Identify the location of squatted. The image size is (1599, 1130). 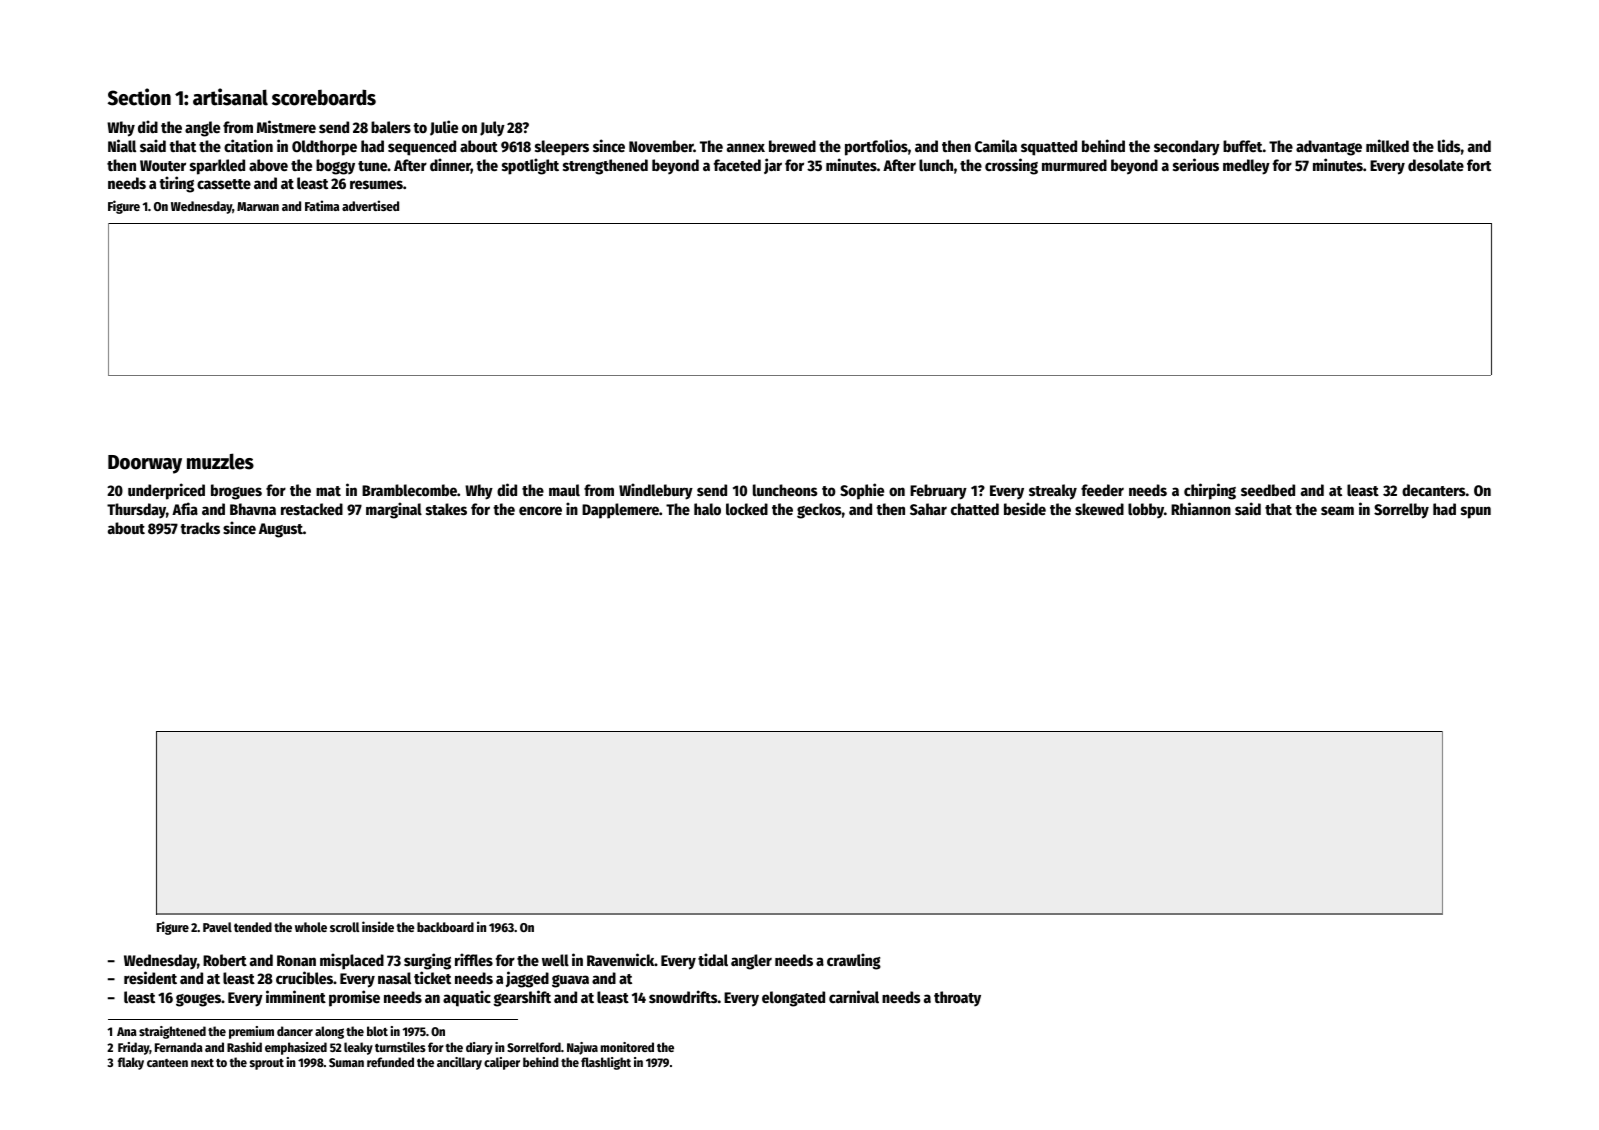
(1049, 148).
